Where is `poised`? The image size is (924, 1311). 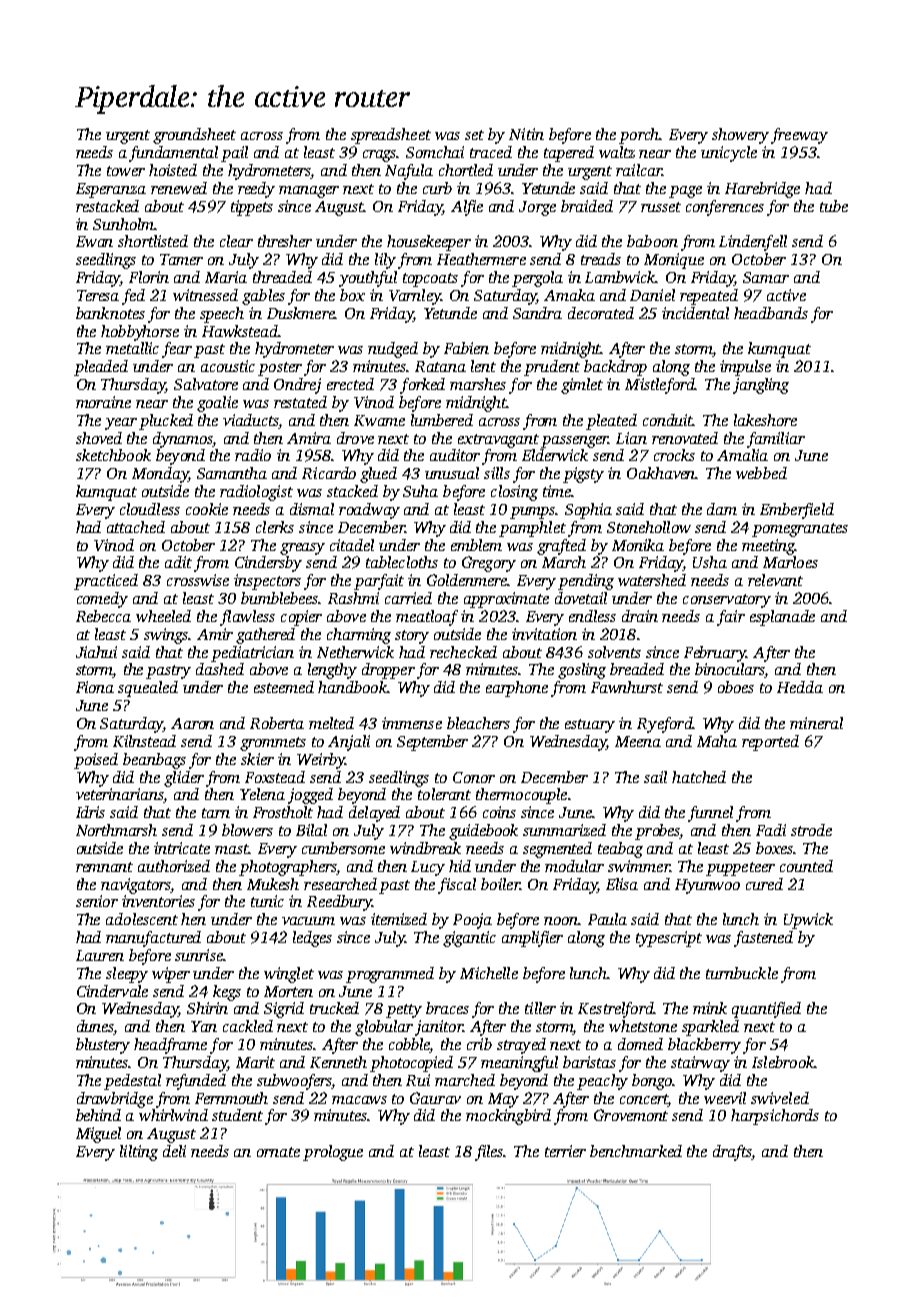 poised is located at coordinates (96, 761).
